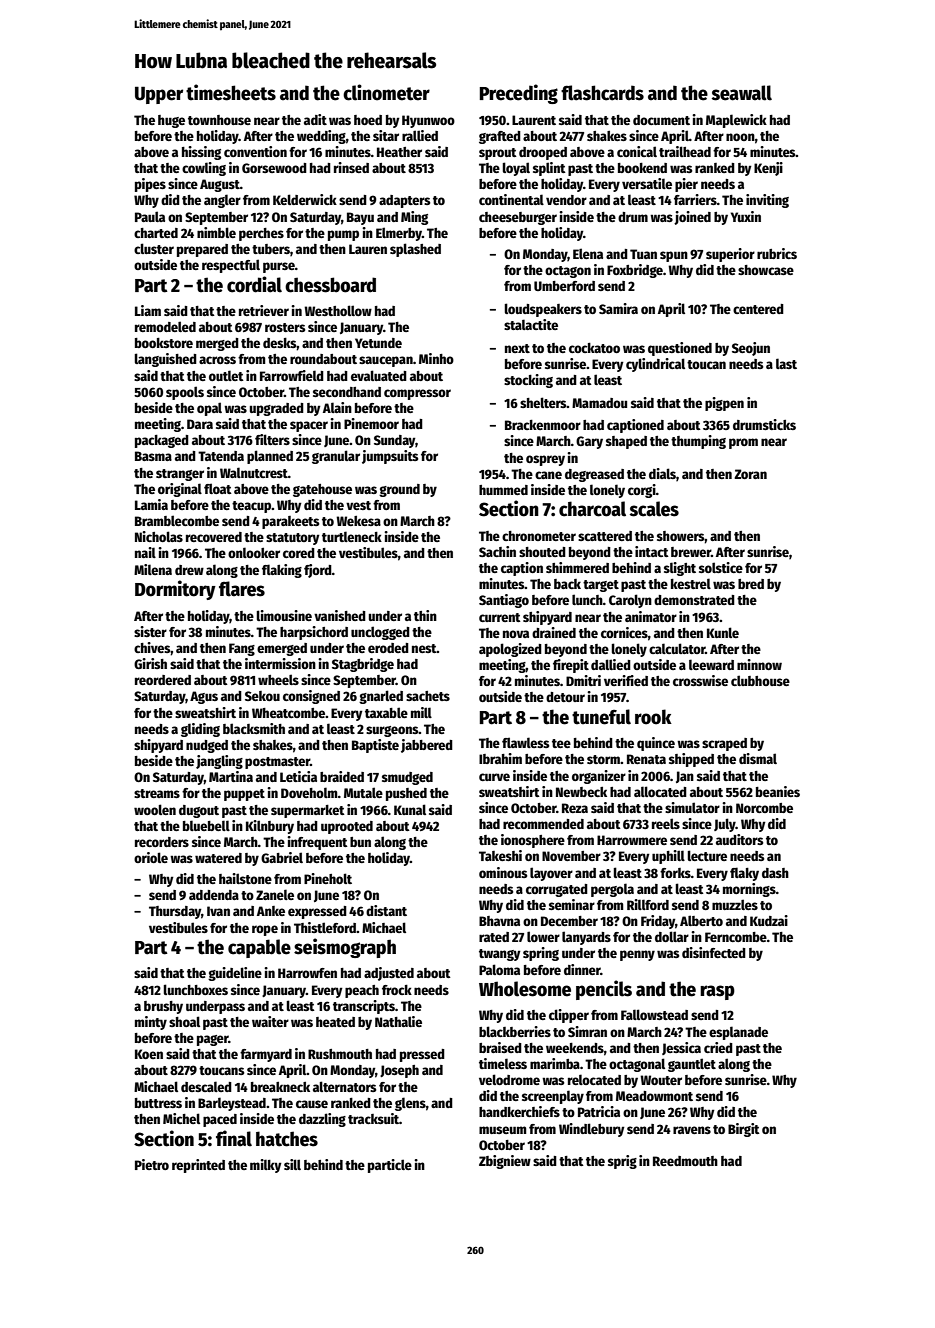 This screenshot has height=1328, width=935. Describe the element at coordinates (159, 95) in the screenshot. I see `Upper` at that location.
